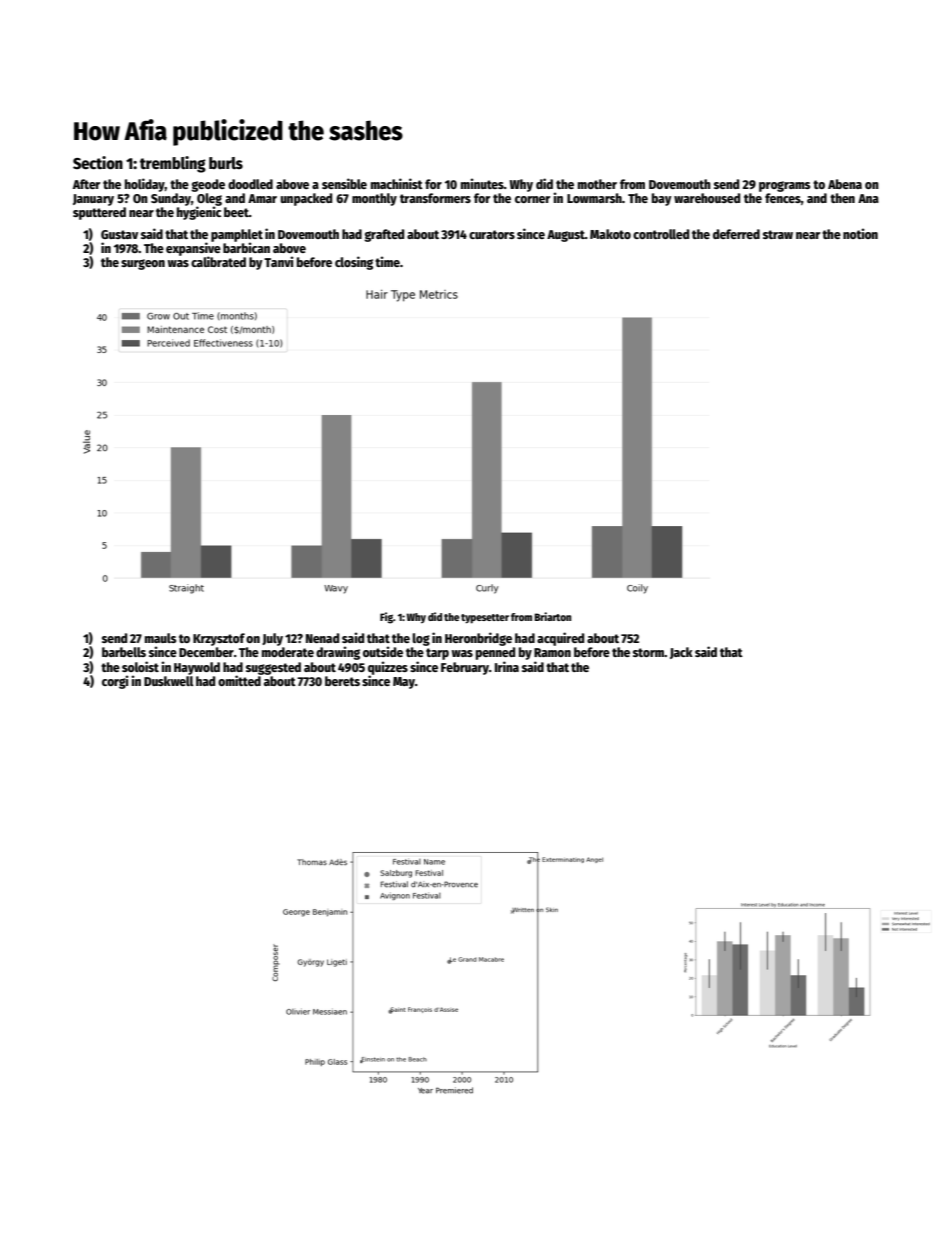 This page has height=1233, width=952. What do you see at coordinates (594, 198) in the page?
I see `Lowmarsh` at bounding box center [594, 198].
